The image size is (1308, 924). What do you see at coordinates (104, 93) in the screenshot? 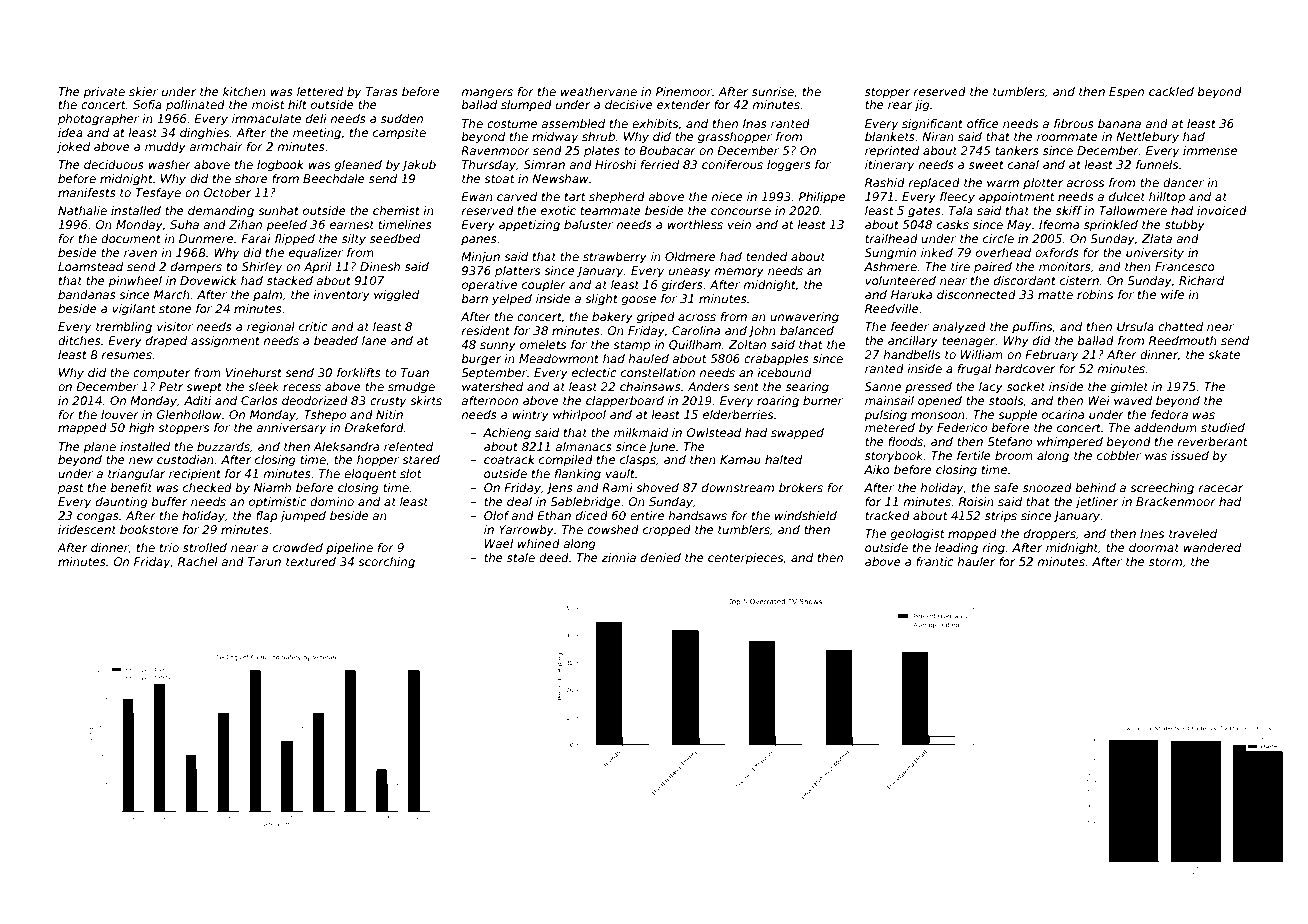
I see `private` at bounding box center [104, 93].
